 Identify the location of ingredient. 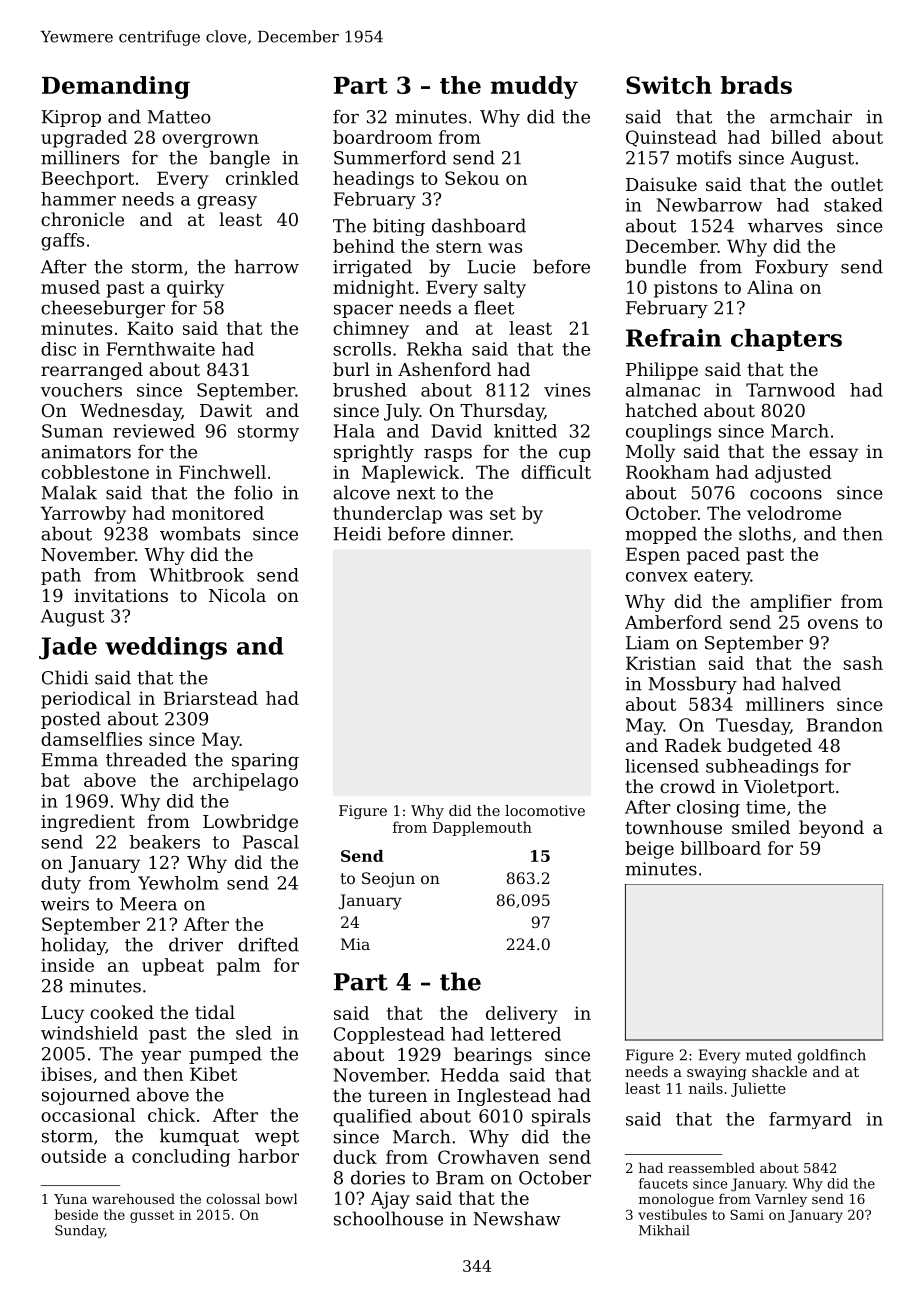
(88, 823).
